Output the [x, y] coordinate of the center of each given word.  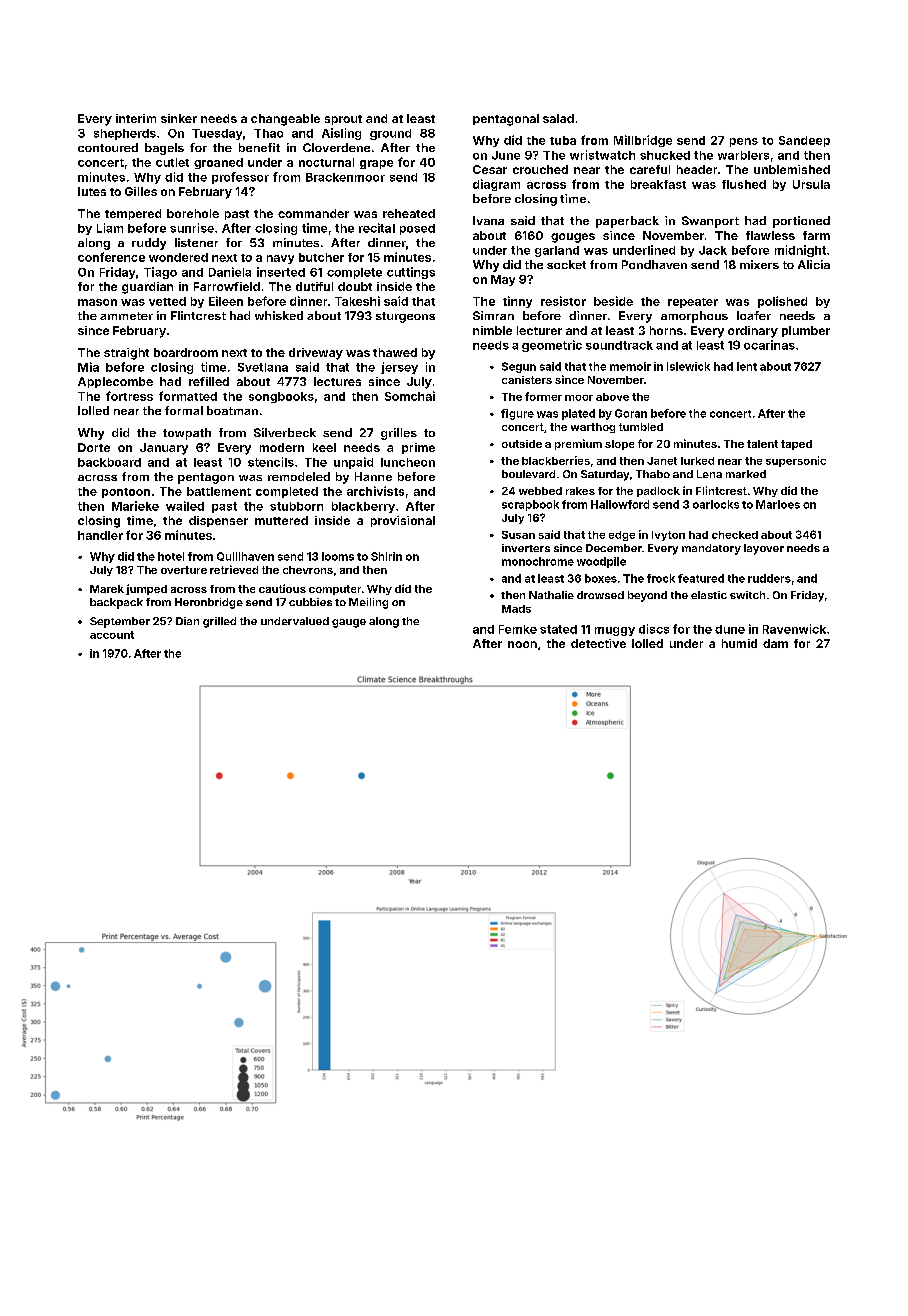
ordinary [753, 332]
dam [775, 643]
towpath [187, 434]
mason [97, 302]
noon [522, 644]
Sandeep [804, 141]
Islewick [688, 366]
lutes [92, 191]
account [112, 635]
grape [376, 164]
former [543, 396]
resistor [563, 301]
